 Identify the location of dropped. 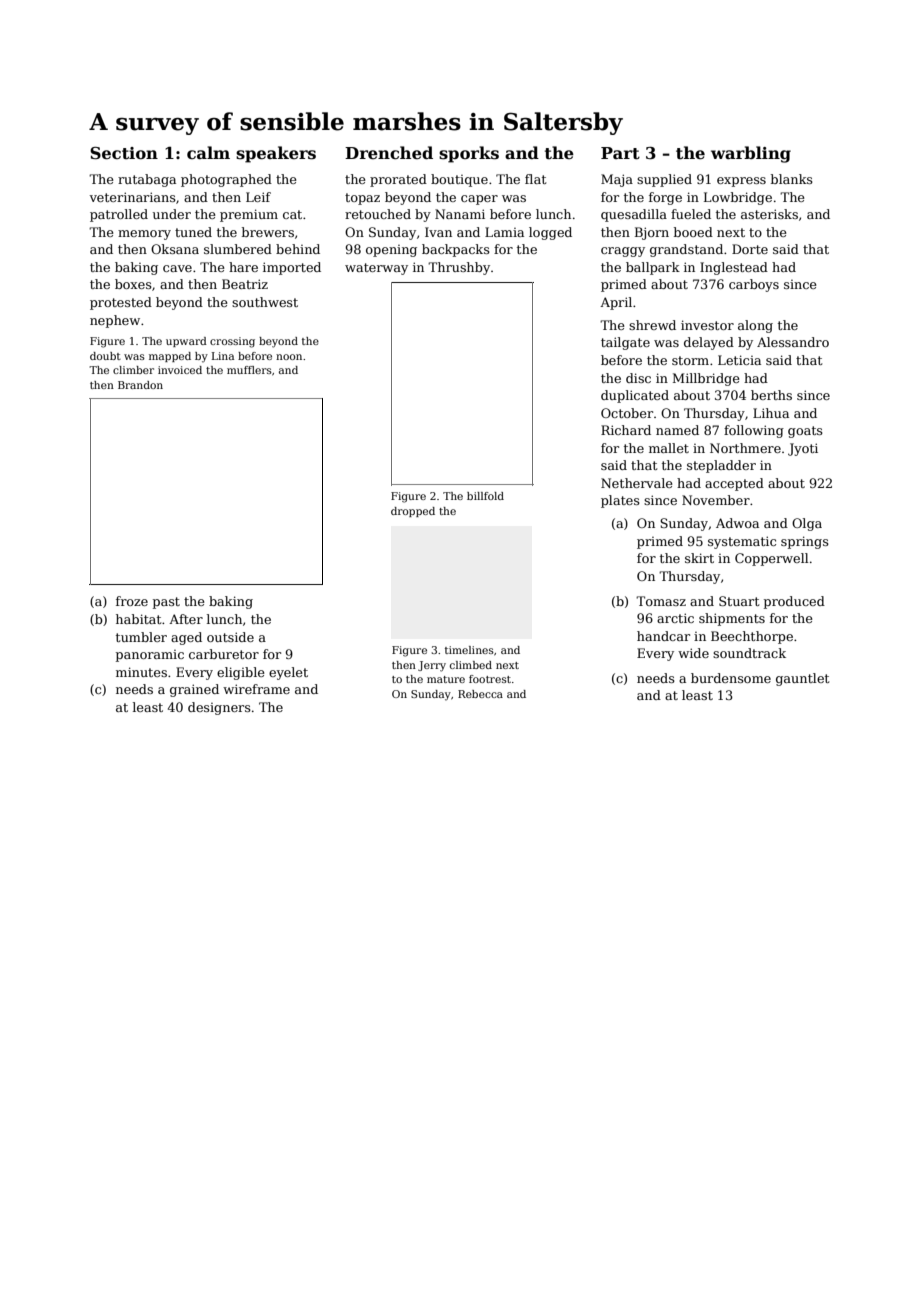
(413, 512).
